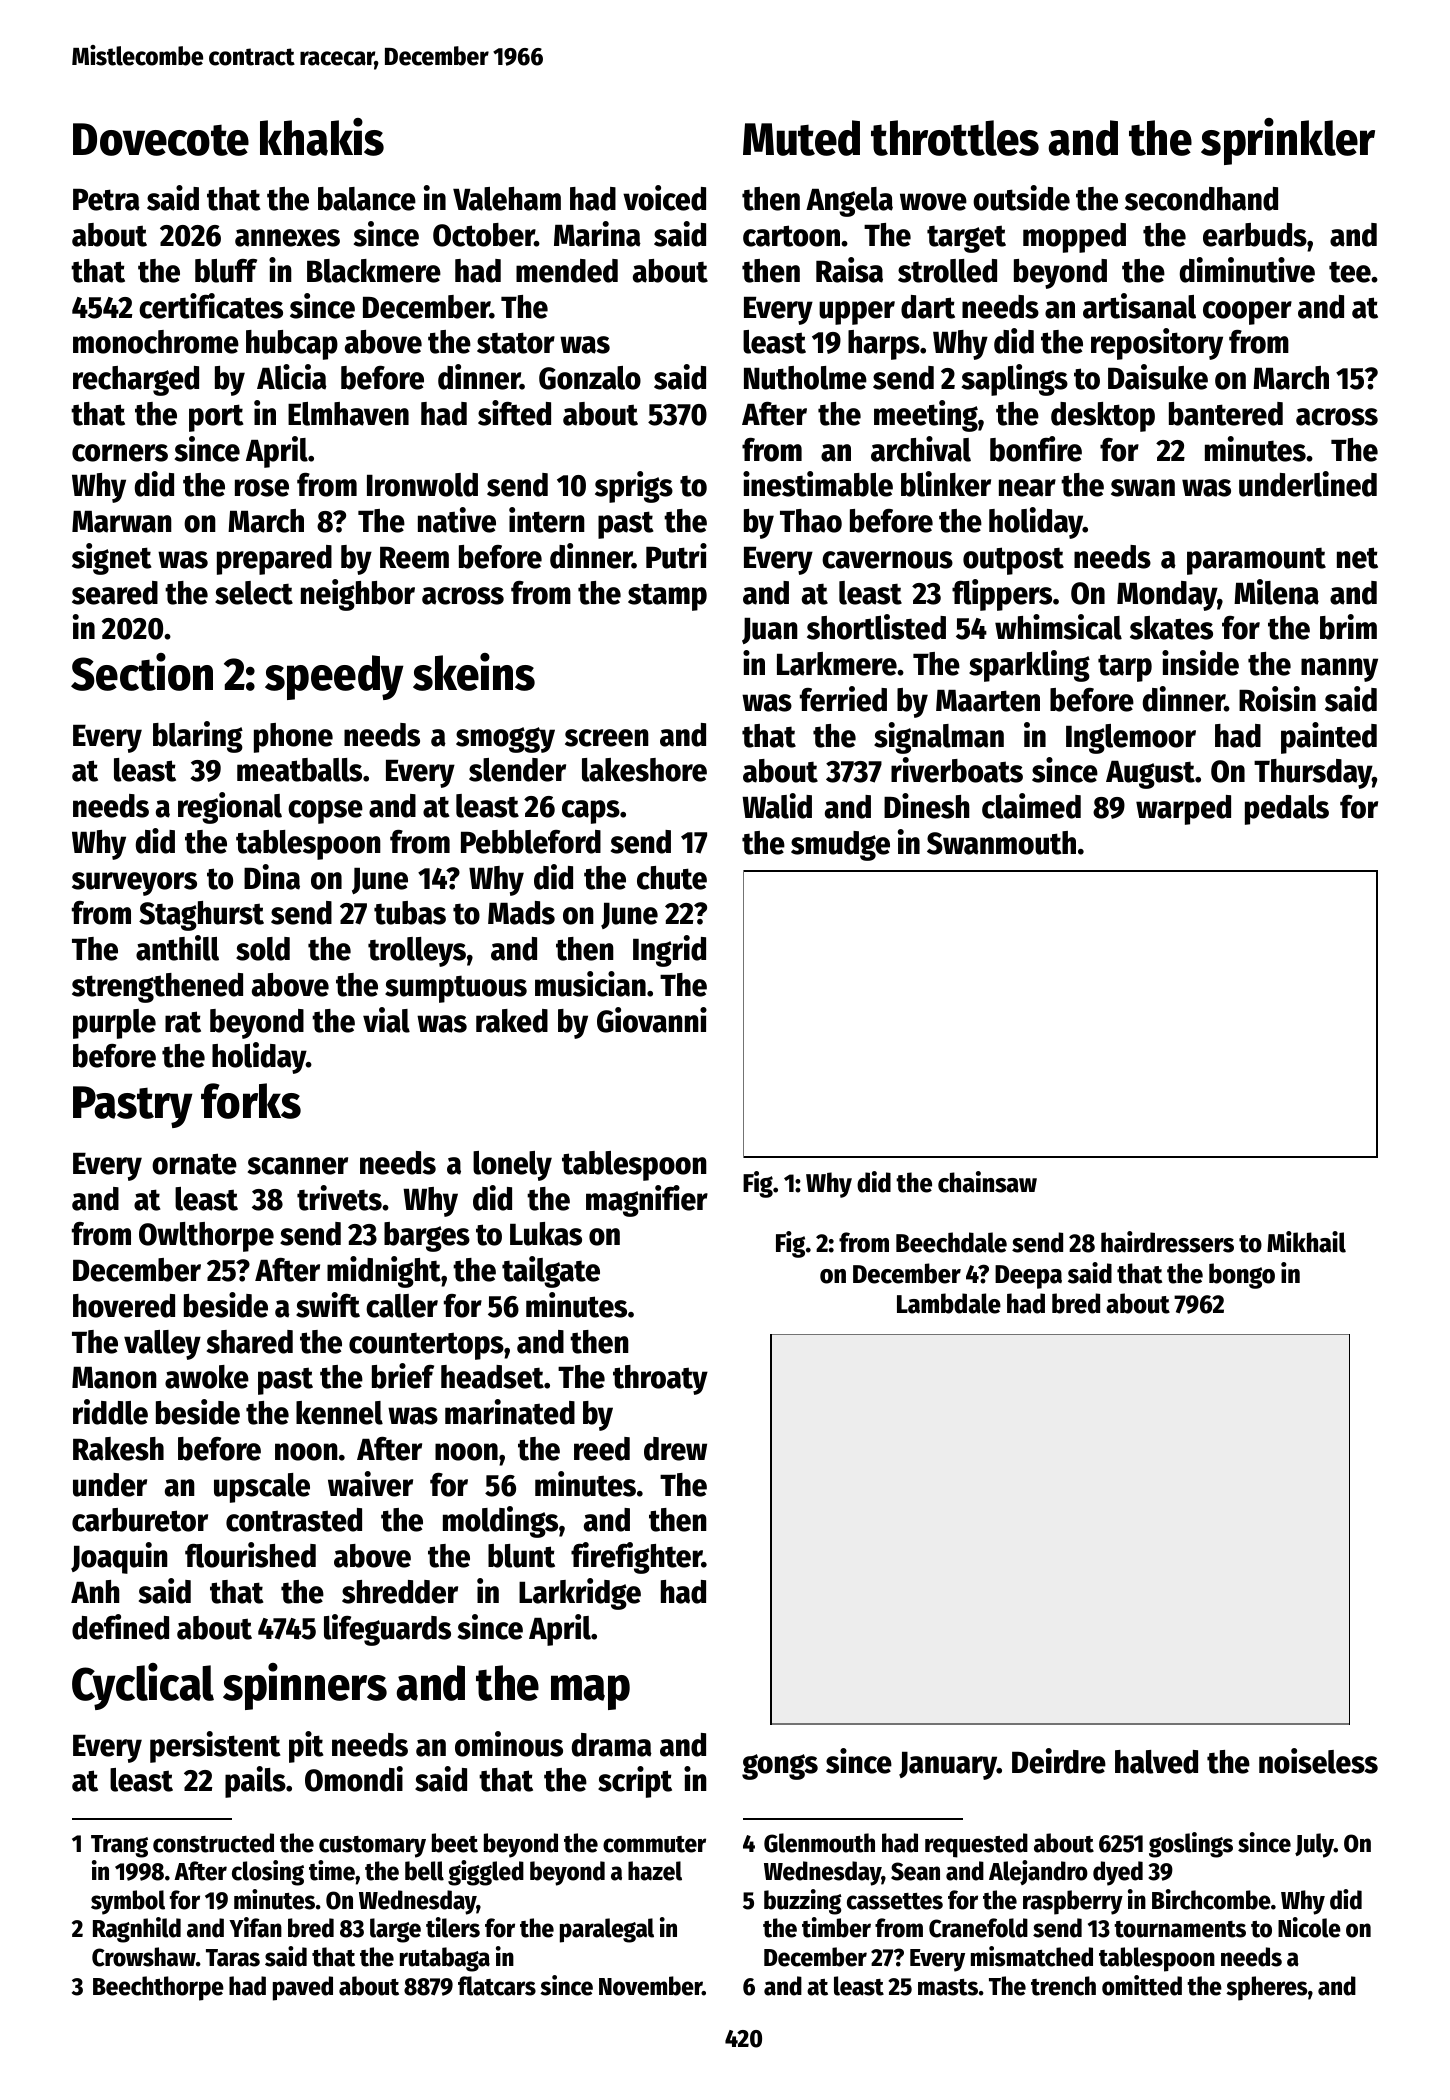 The height and width of the document is (2100, 1450). Describe the element at coordinates (287, 238) in the document. I see `annexes` at that location.
